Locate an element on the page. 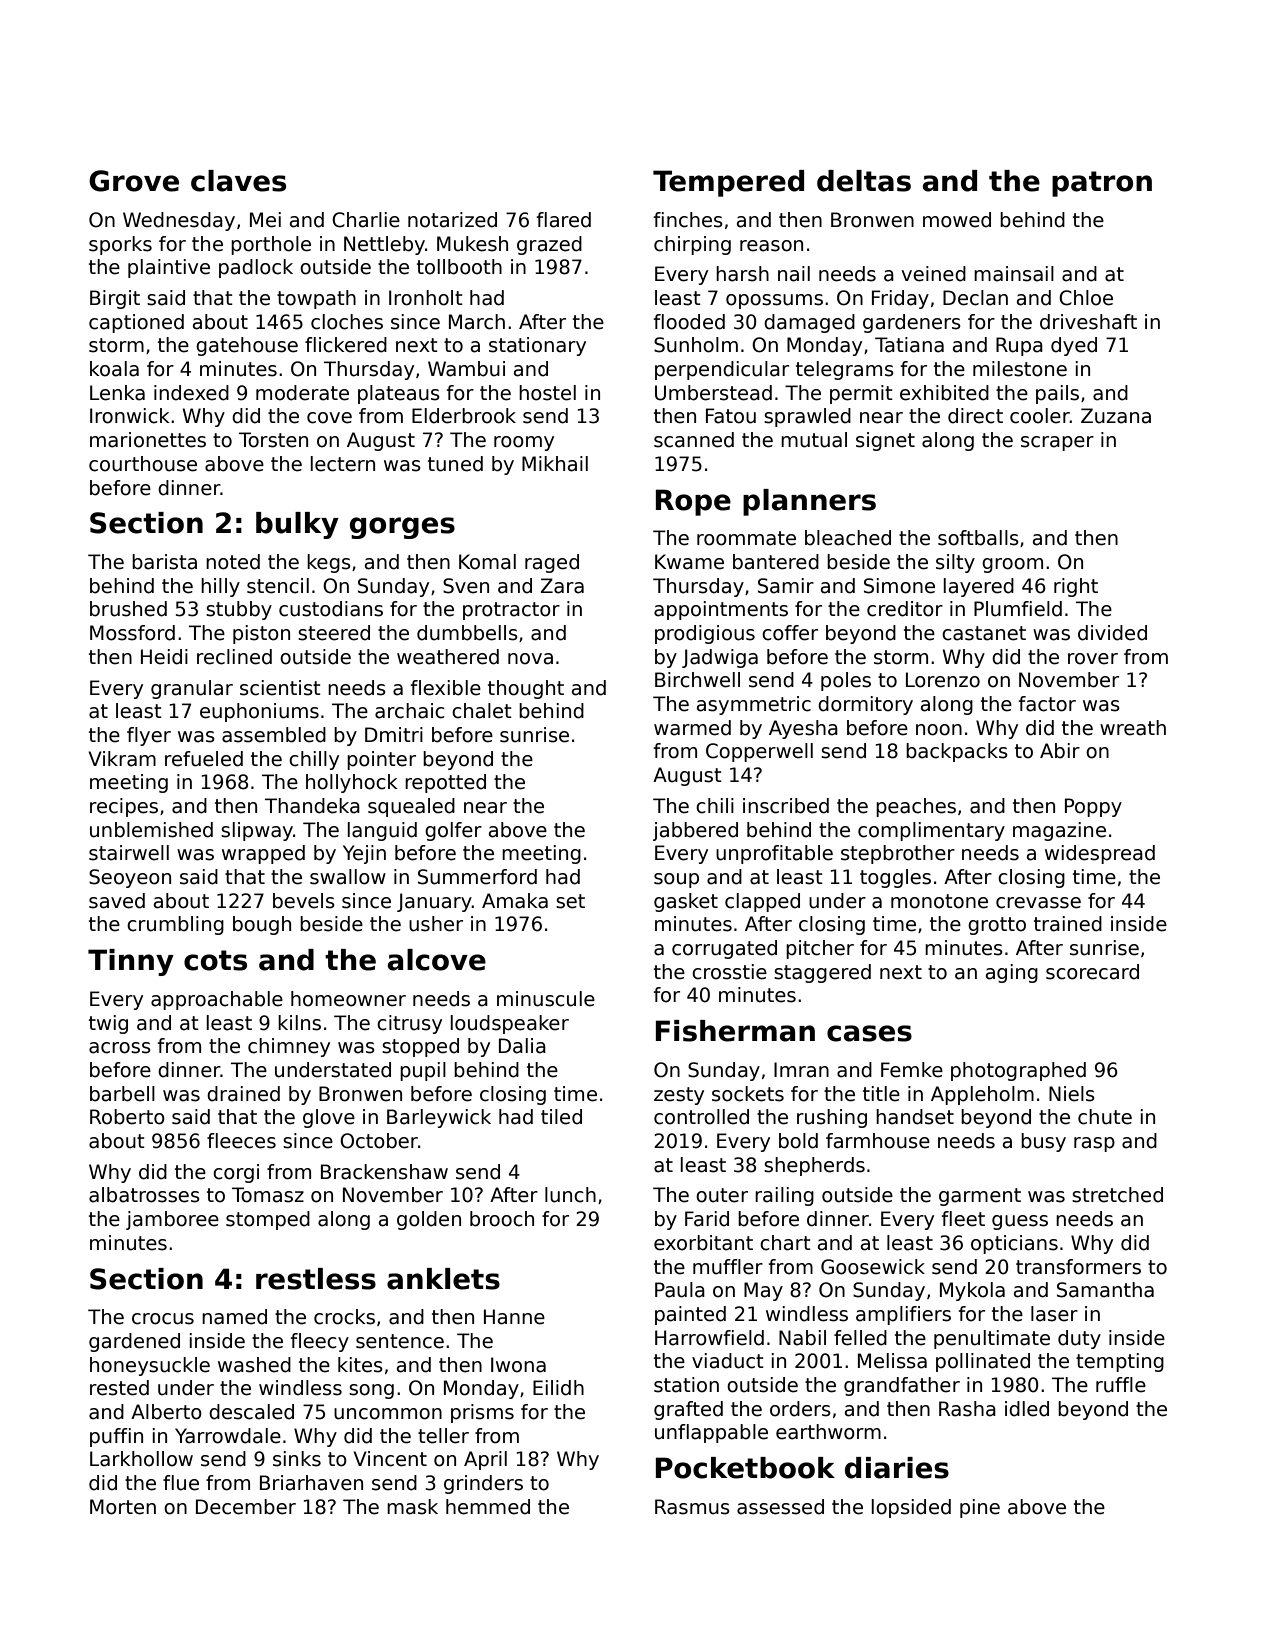 The height and width of the document is (1632, 1261). inscribed is located at coordinates (786, 806).
